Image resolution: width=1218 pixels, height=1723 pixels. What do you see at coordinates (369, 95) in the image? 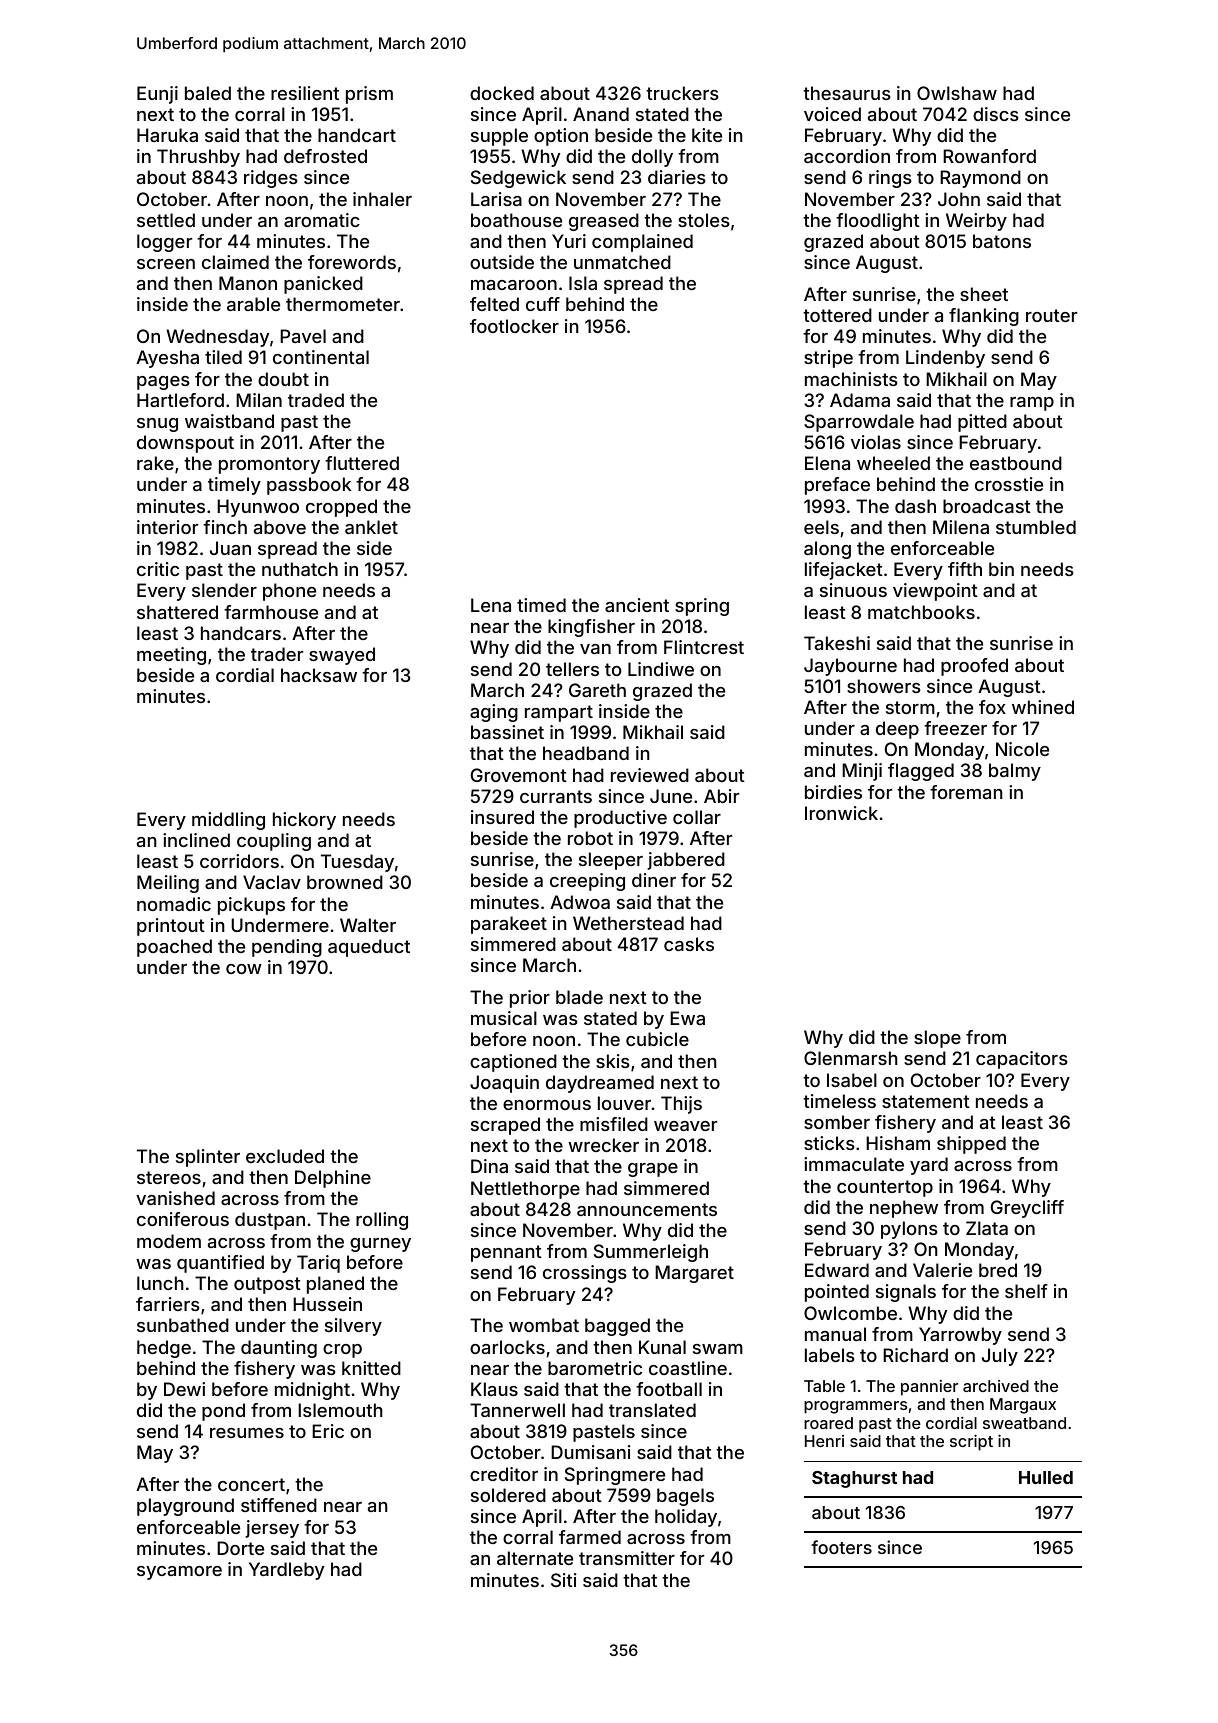
I see `prism` at bounding box center [369, 95].
